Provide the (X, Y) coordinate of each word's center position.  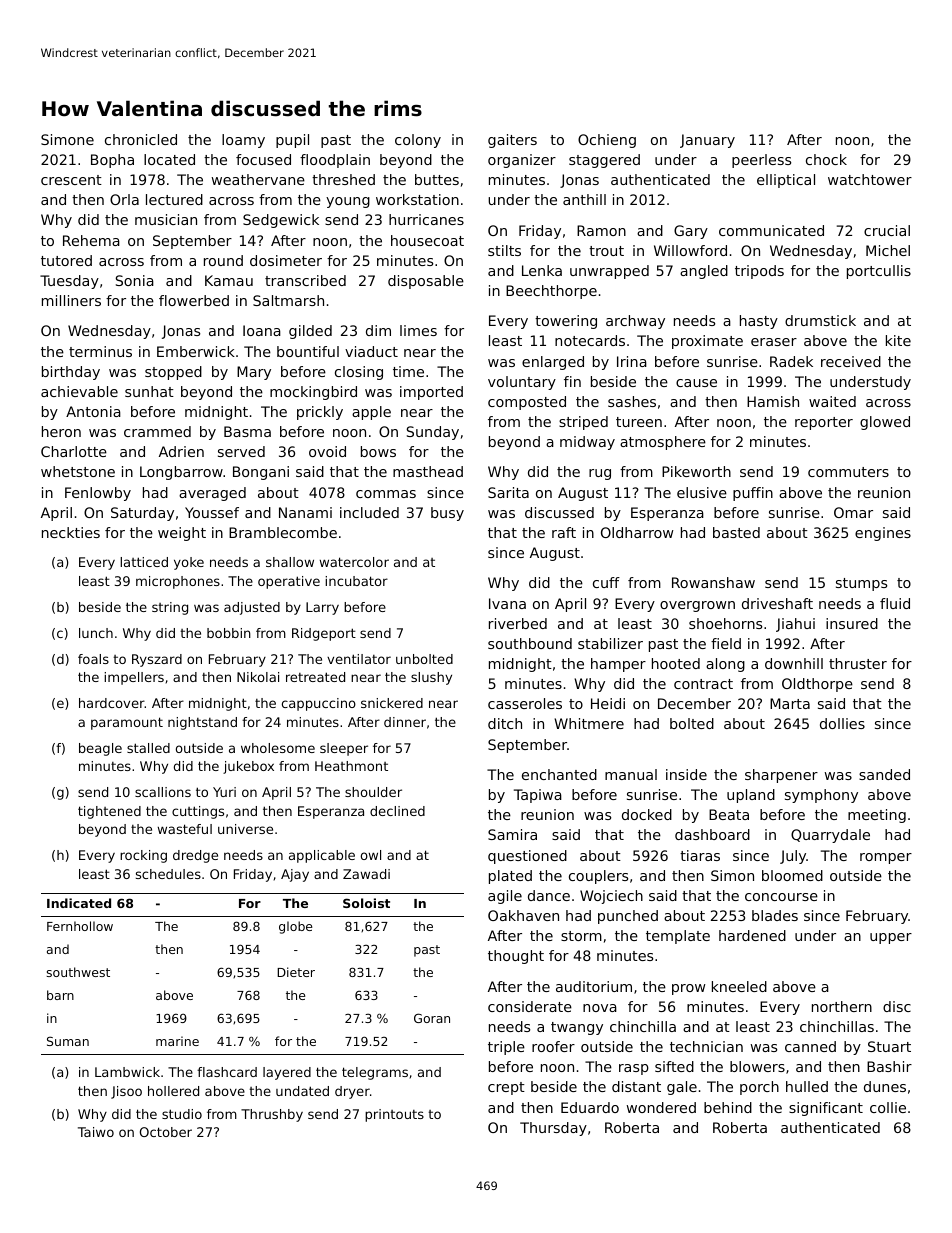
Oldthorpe (817, 685)
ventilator (359, 659)
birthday (71, 373)
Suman (68, 1041)
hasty (759, 322)
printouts (394, 1115)
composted (527, 403)
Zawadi (366, 874)
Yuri (224, 792)
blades (775, 915)
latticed (144, 562)
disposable (426, 282)
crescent (71, 180)
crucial (887, 230)
